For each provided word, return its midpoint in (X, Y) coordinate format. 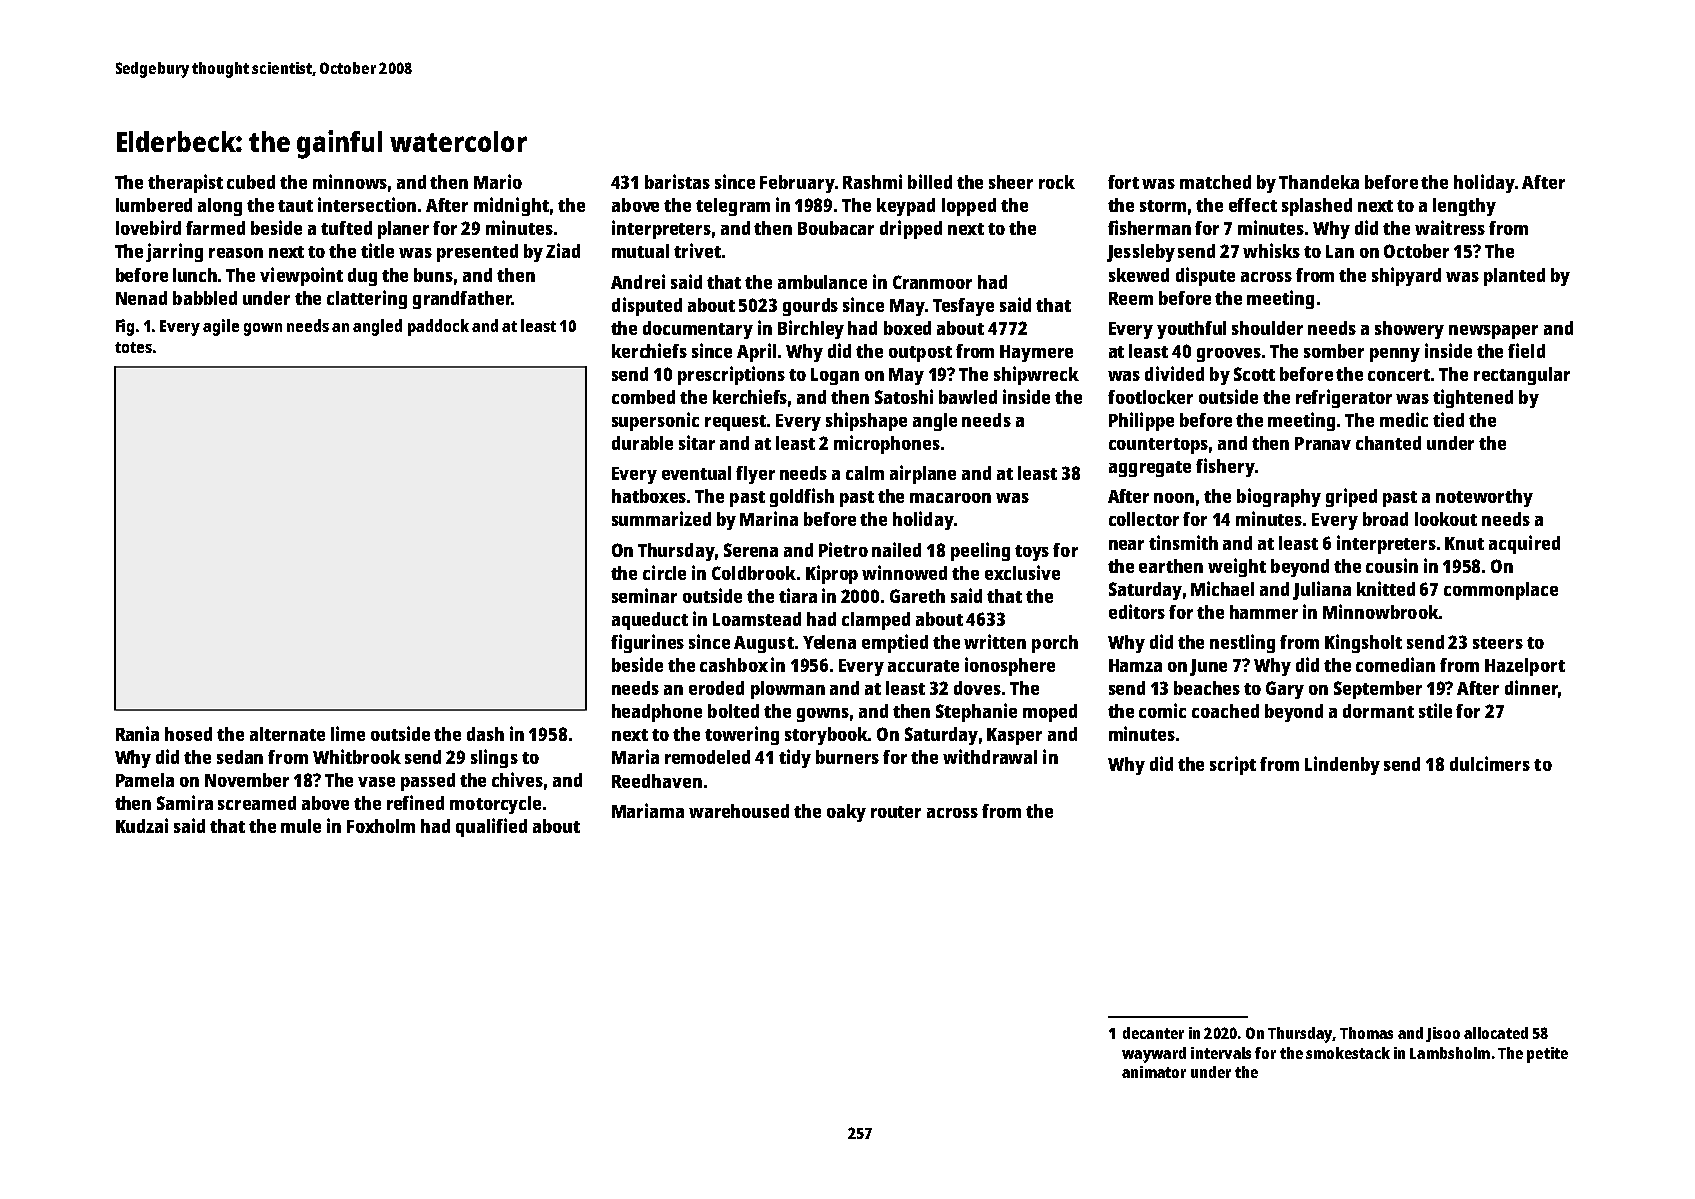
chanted (1388, 443)
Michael (1222, 588)
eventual (696, 473)
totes (133, 347)
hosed (188, 734)
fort (1123, 182)
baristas (677, 181)
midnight (511, 206)
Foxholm (381, 826)
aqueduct (650, 621)
